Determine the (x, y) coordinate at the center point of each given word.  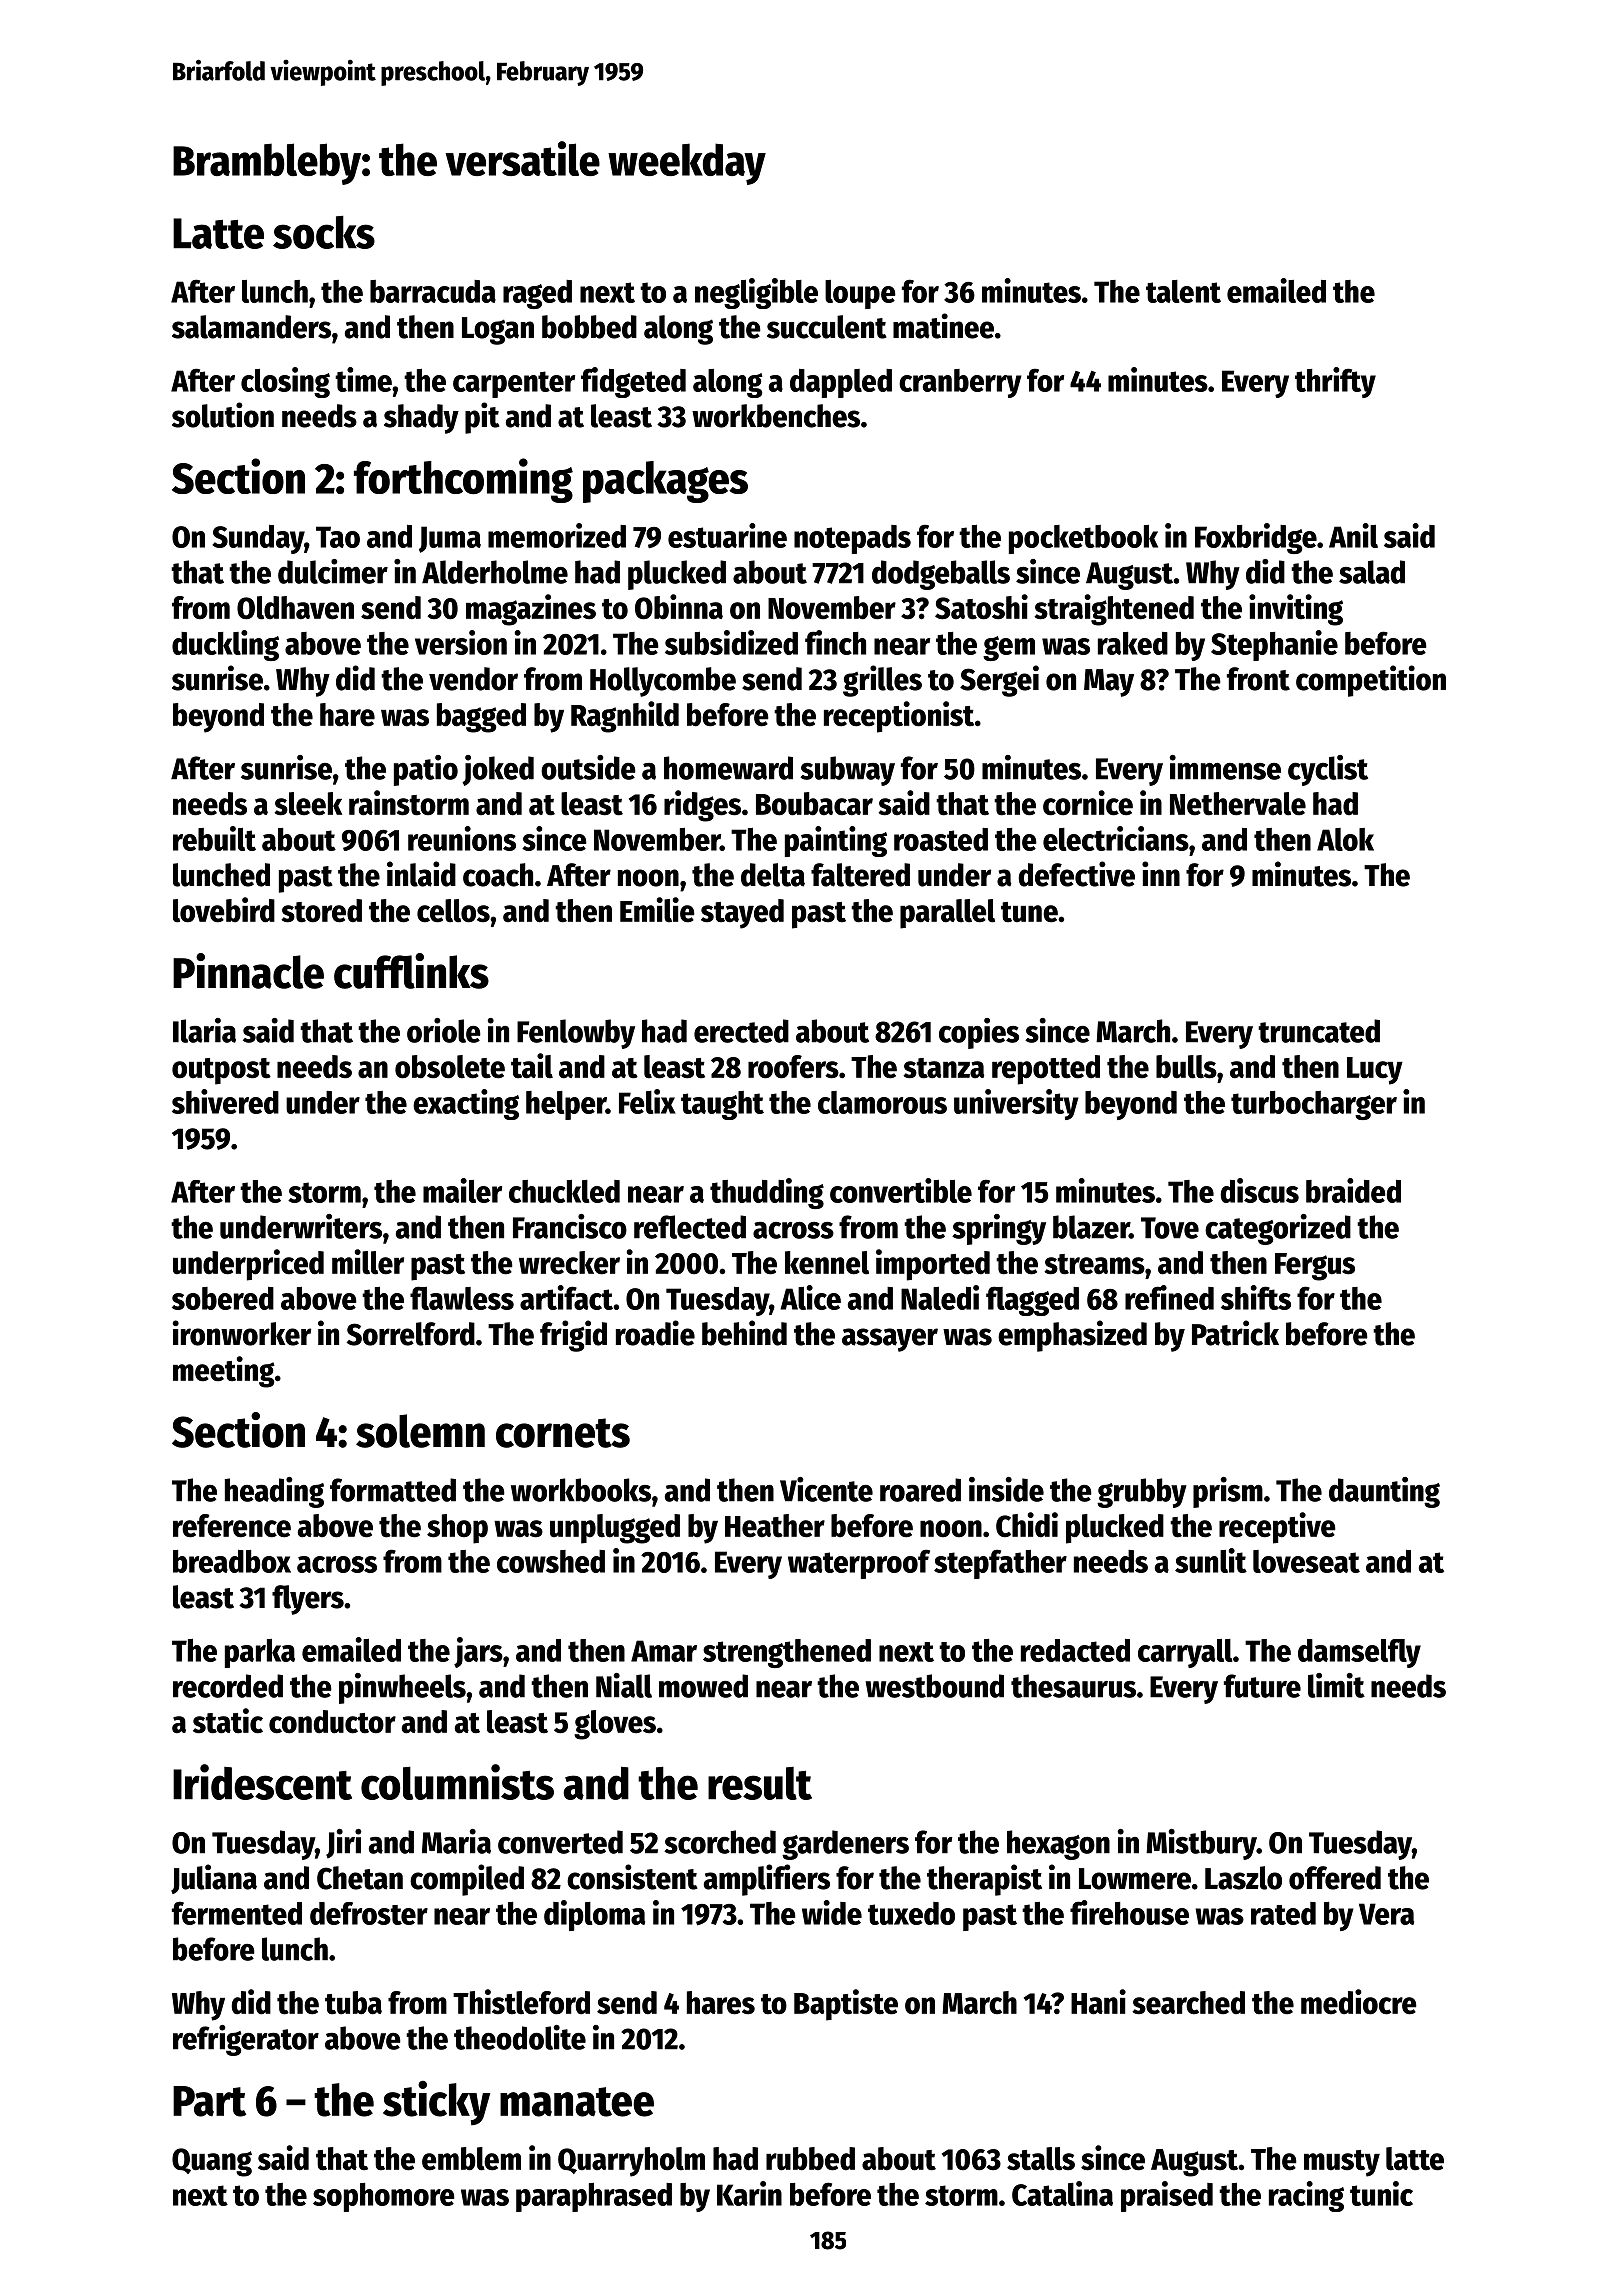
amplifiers (767, 1880)
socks (324, 232)
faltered (860, 875)
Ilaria (204, 1030)
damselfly (1359, 1653)
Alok (1345, 839)
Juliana (214, 1879)
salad (1372, 572)
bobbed (589, 327)
